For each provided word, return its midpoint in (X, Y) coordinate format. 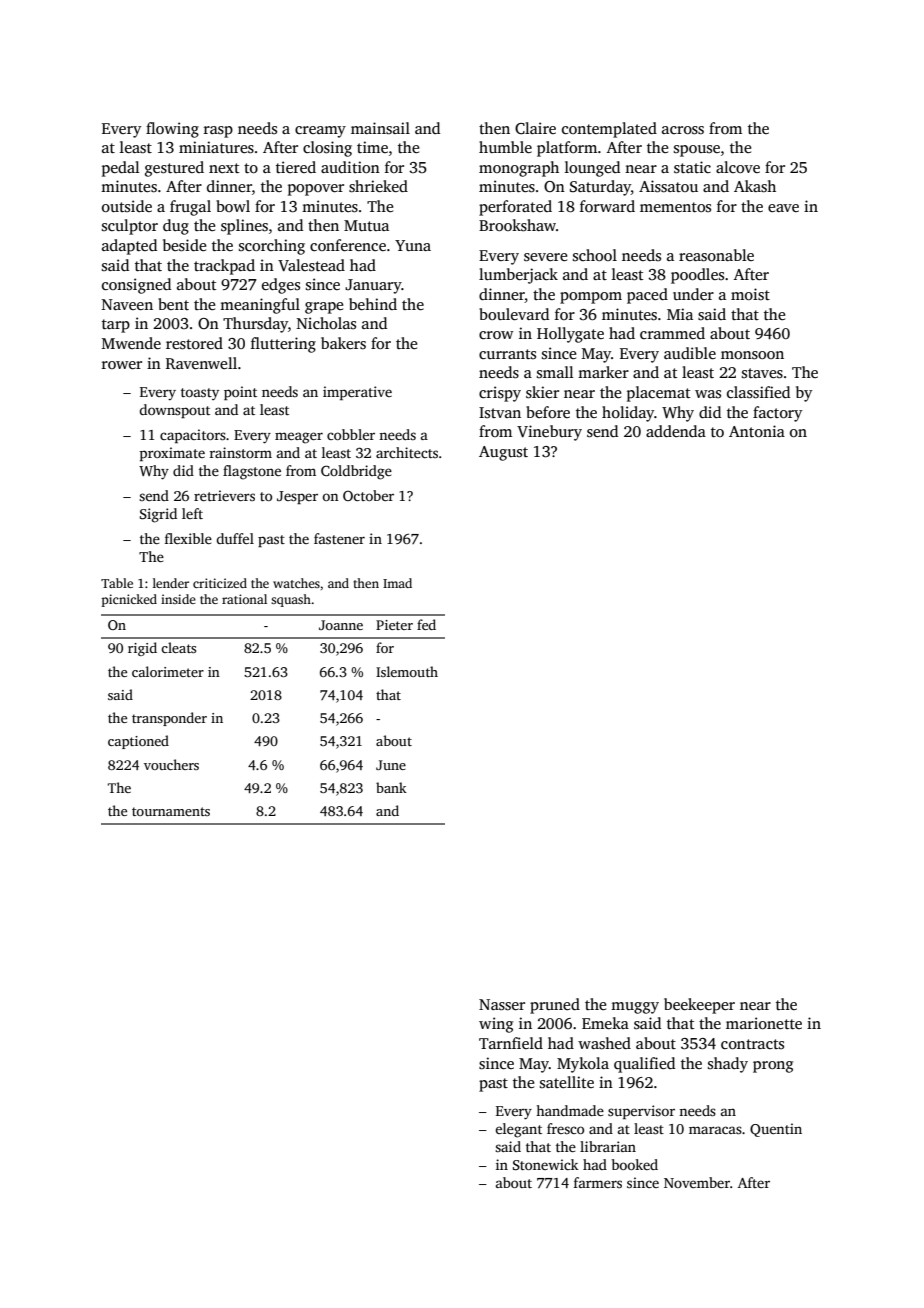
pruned (555, 1006)
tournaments (171, 811)
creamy (320, 132)
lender (171, 583)
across (683, 130)
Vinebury (549, 433)
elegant (518, 1130)
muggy (635, 1008)
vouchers (171, 764)
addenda (676, 431)
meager (299, 438)
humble (505, 147)
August (503, 453)
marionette (764, 1023)
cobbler (351, 434)
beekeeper (699, 1006)
